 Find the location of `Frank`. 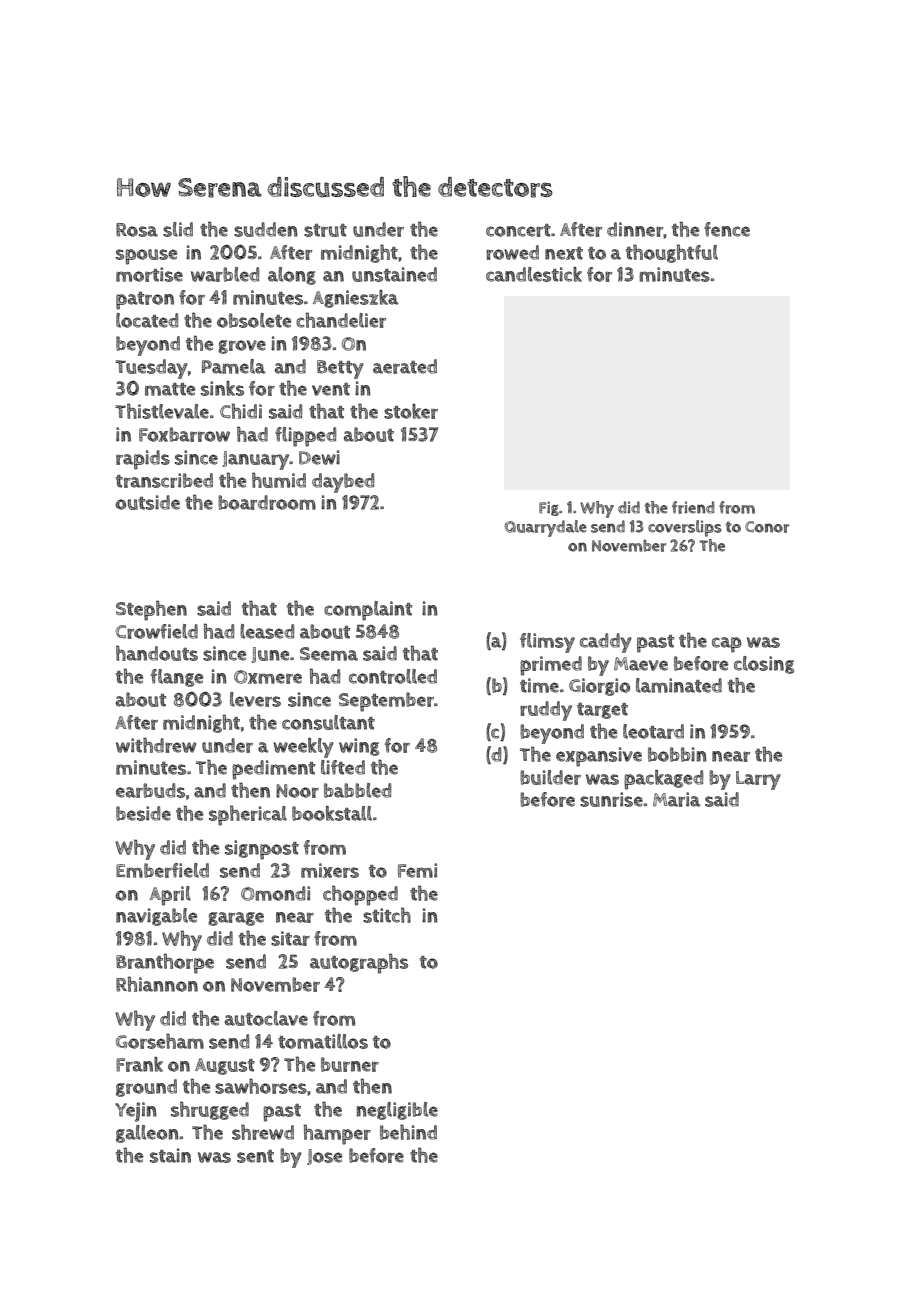

Frank is located at coordinates (139, 1064).
